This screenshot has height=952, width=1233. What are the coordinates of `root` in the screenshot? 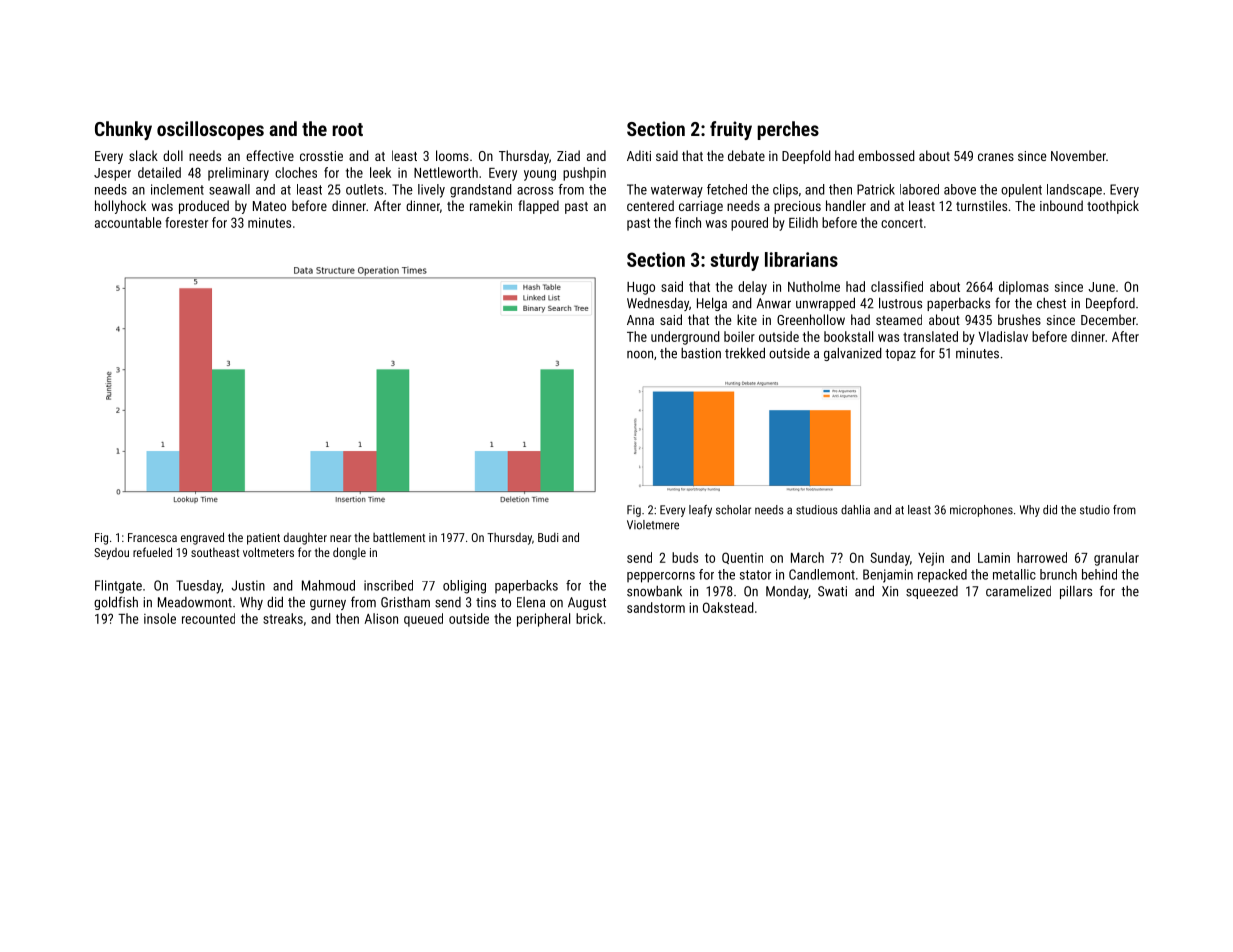 It's located at (347, 129).
